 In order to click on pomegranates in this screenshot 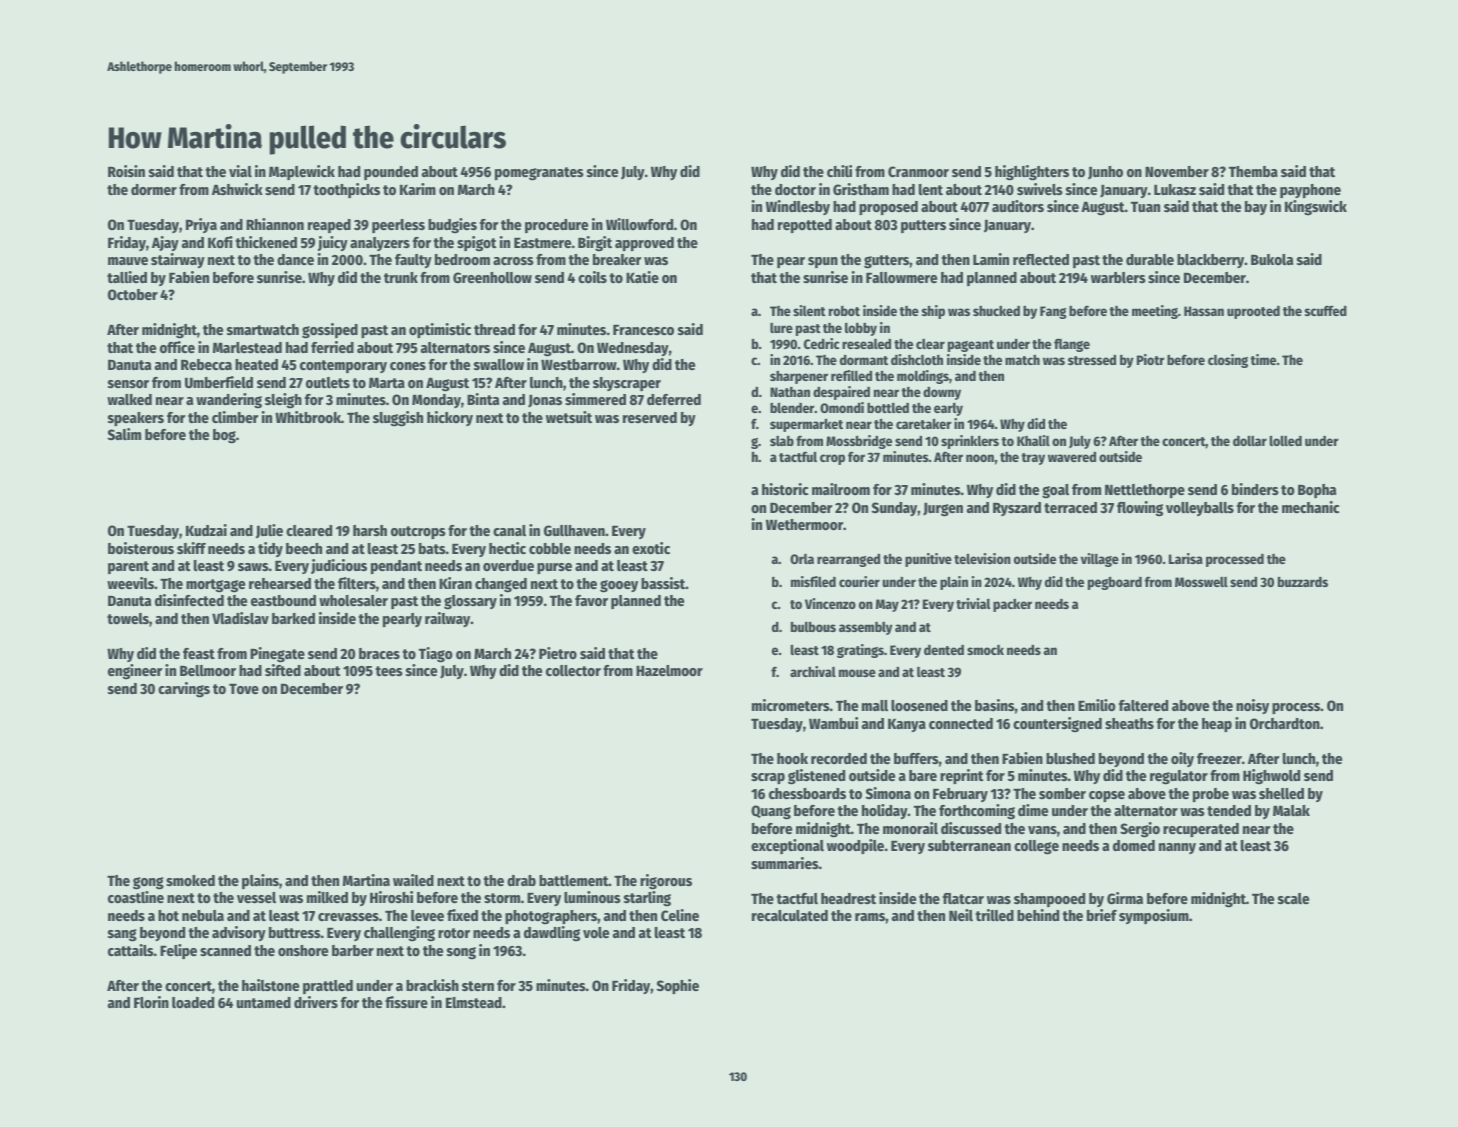, I will do `click(539, 174)`.
